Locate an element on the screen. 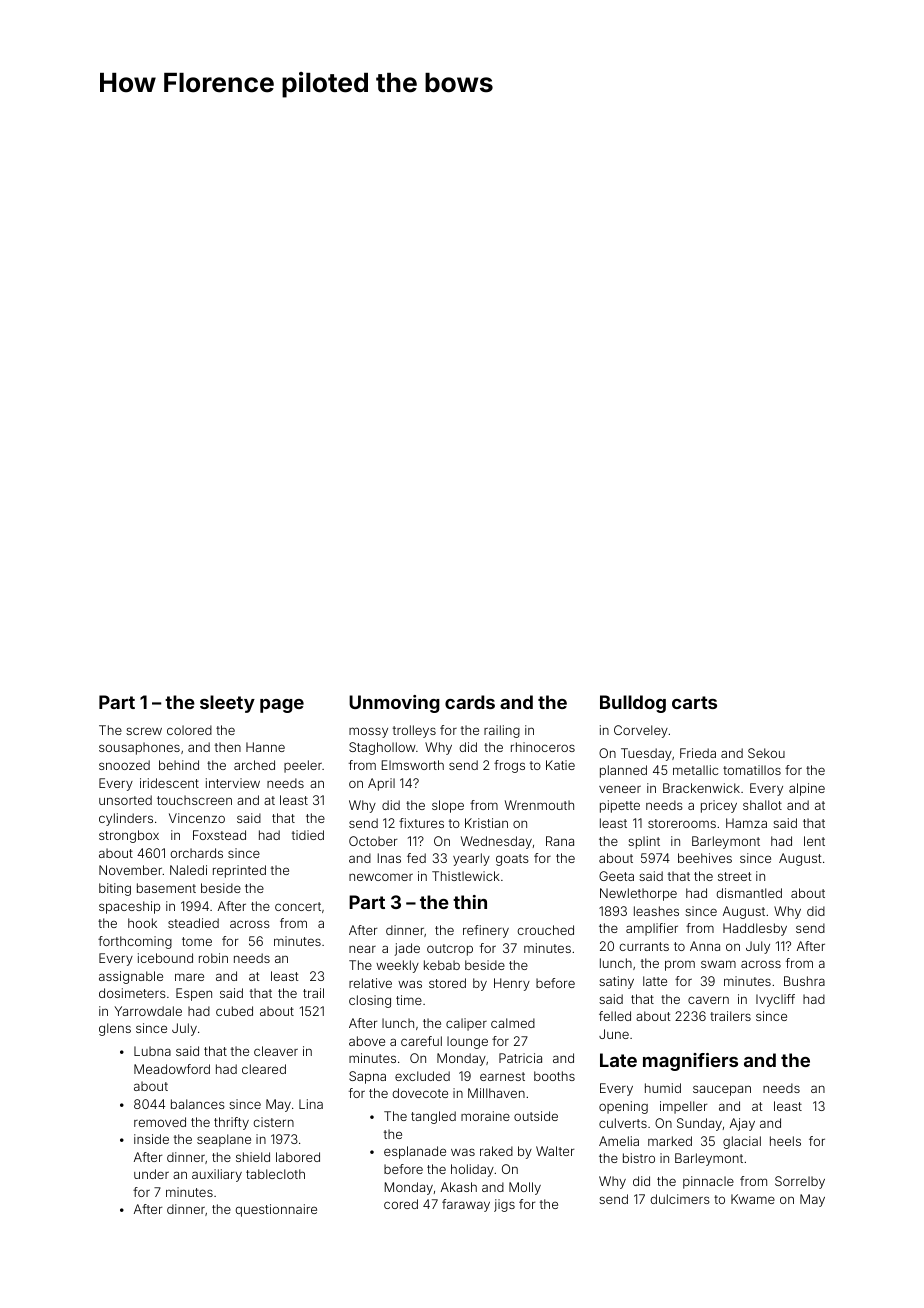  saucepan is located at coordinates (722, 1090).
